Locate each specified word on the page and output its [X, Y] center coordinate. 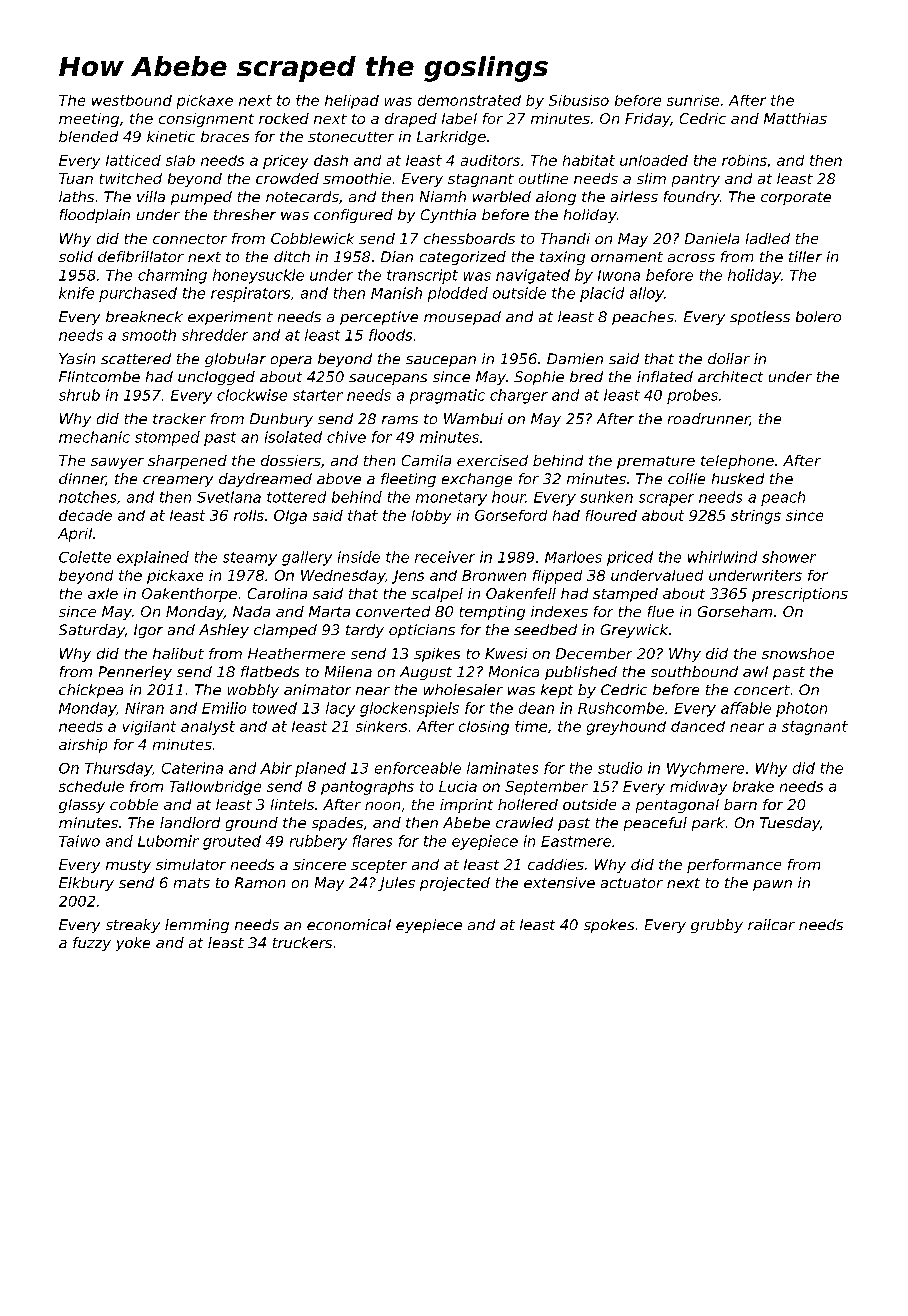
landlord [190, 822]
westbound [132, 100]
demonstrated [469, 100]
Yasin [77, 358]
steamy [250, 559]
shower [789, 557]
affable [746, 708]
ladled [768, 238]
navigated [533, 276]
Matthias [795, 118]
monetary [451, 499]
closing [484, 728]
